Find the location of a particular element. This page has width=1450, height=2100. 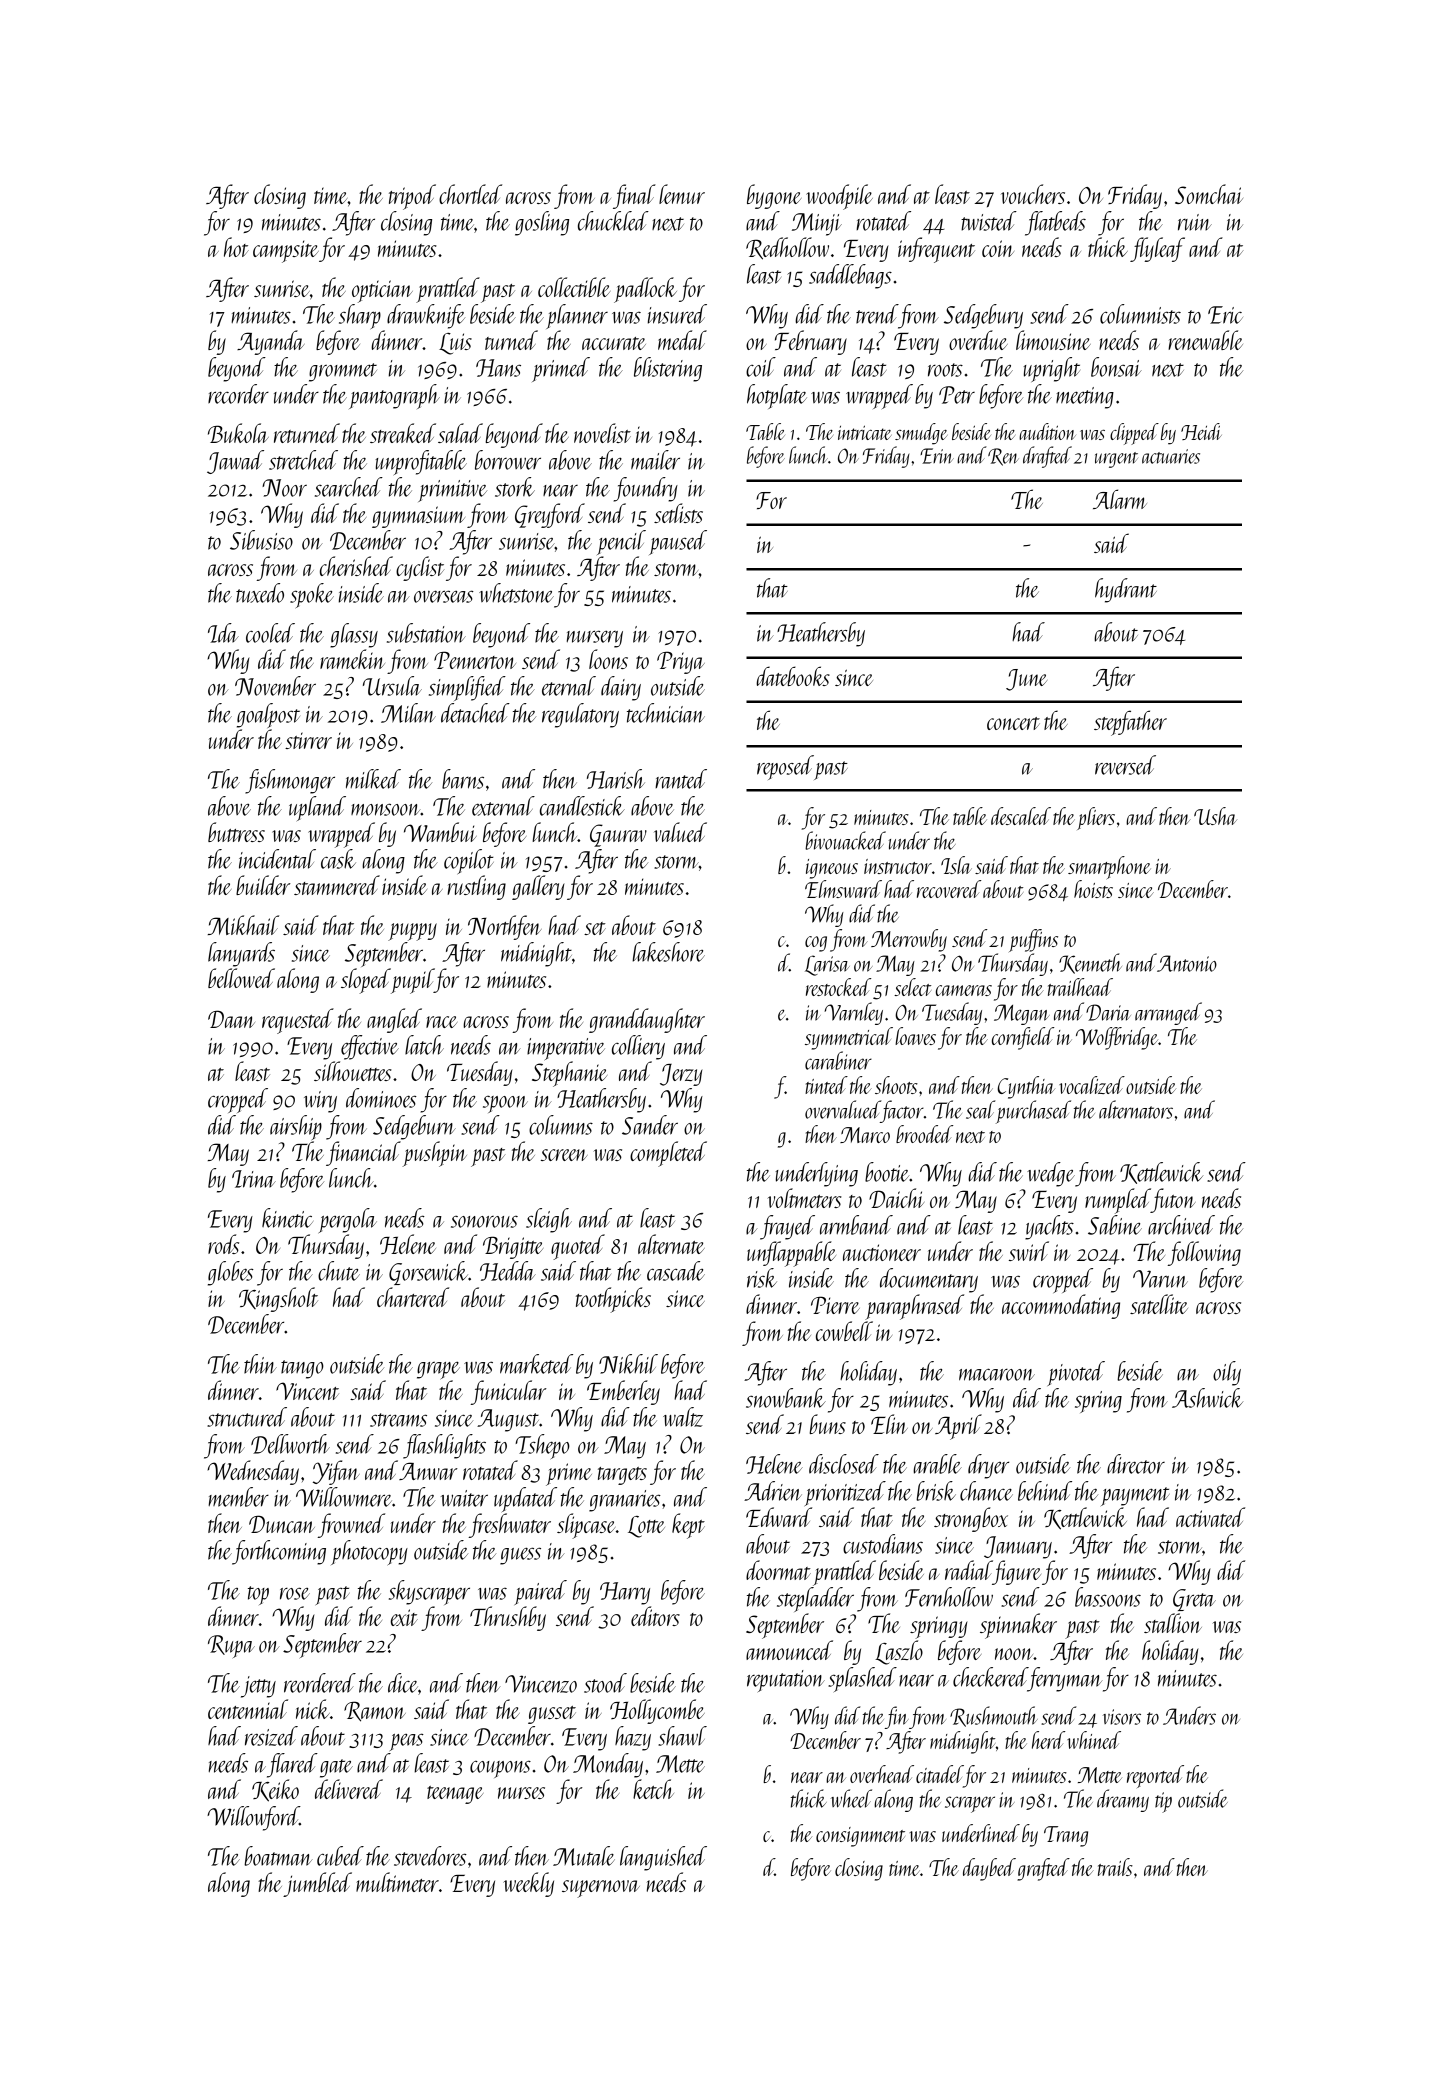

trails is located at coordinates (1115, 1867).
